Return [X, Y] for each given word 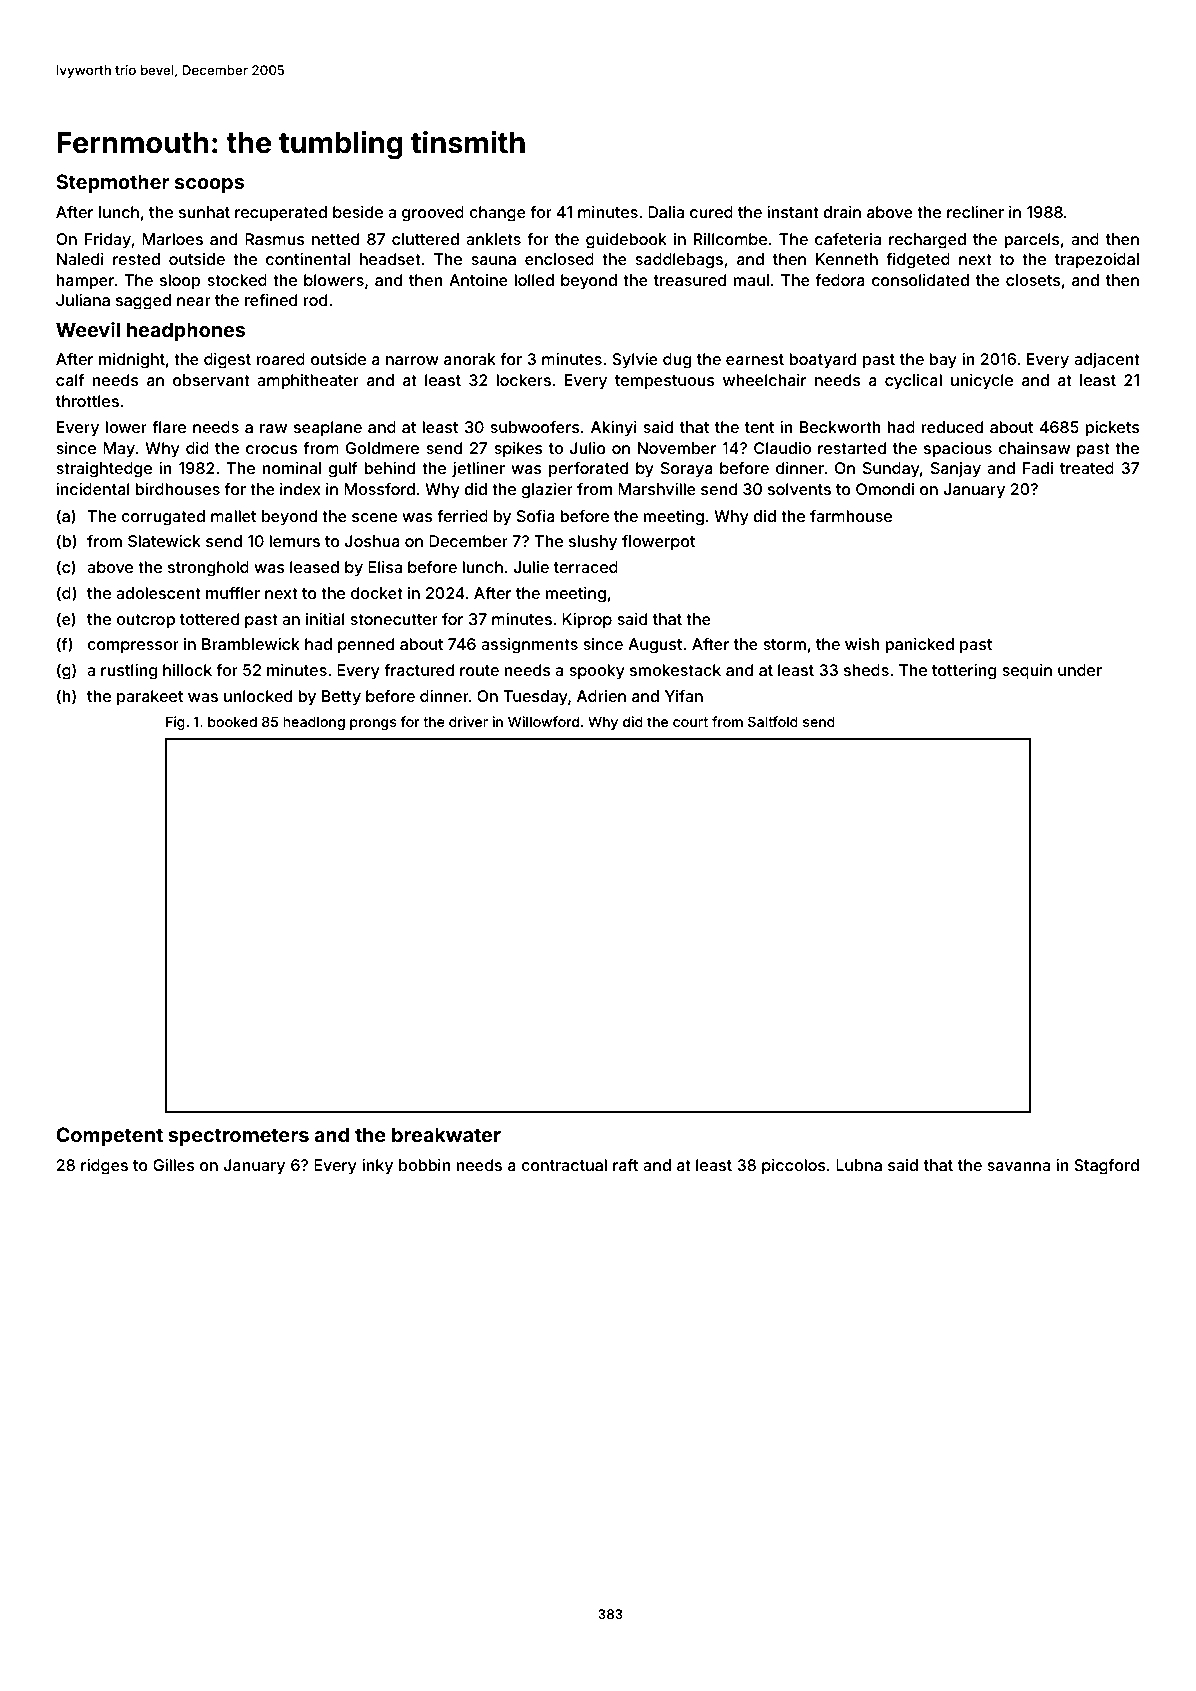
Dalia [666, 212]
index [300, 489]
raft [625, 1165]
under [1080, 670]
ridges [104, 1167]
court [690, 722]
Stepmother [112, 183]
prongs [373, 724]
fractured [419, 670]
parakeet [150, 698]
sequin [1027, 672]
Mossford [379, 489]
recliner [975, 212]
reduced [952, 427]
